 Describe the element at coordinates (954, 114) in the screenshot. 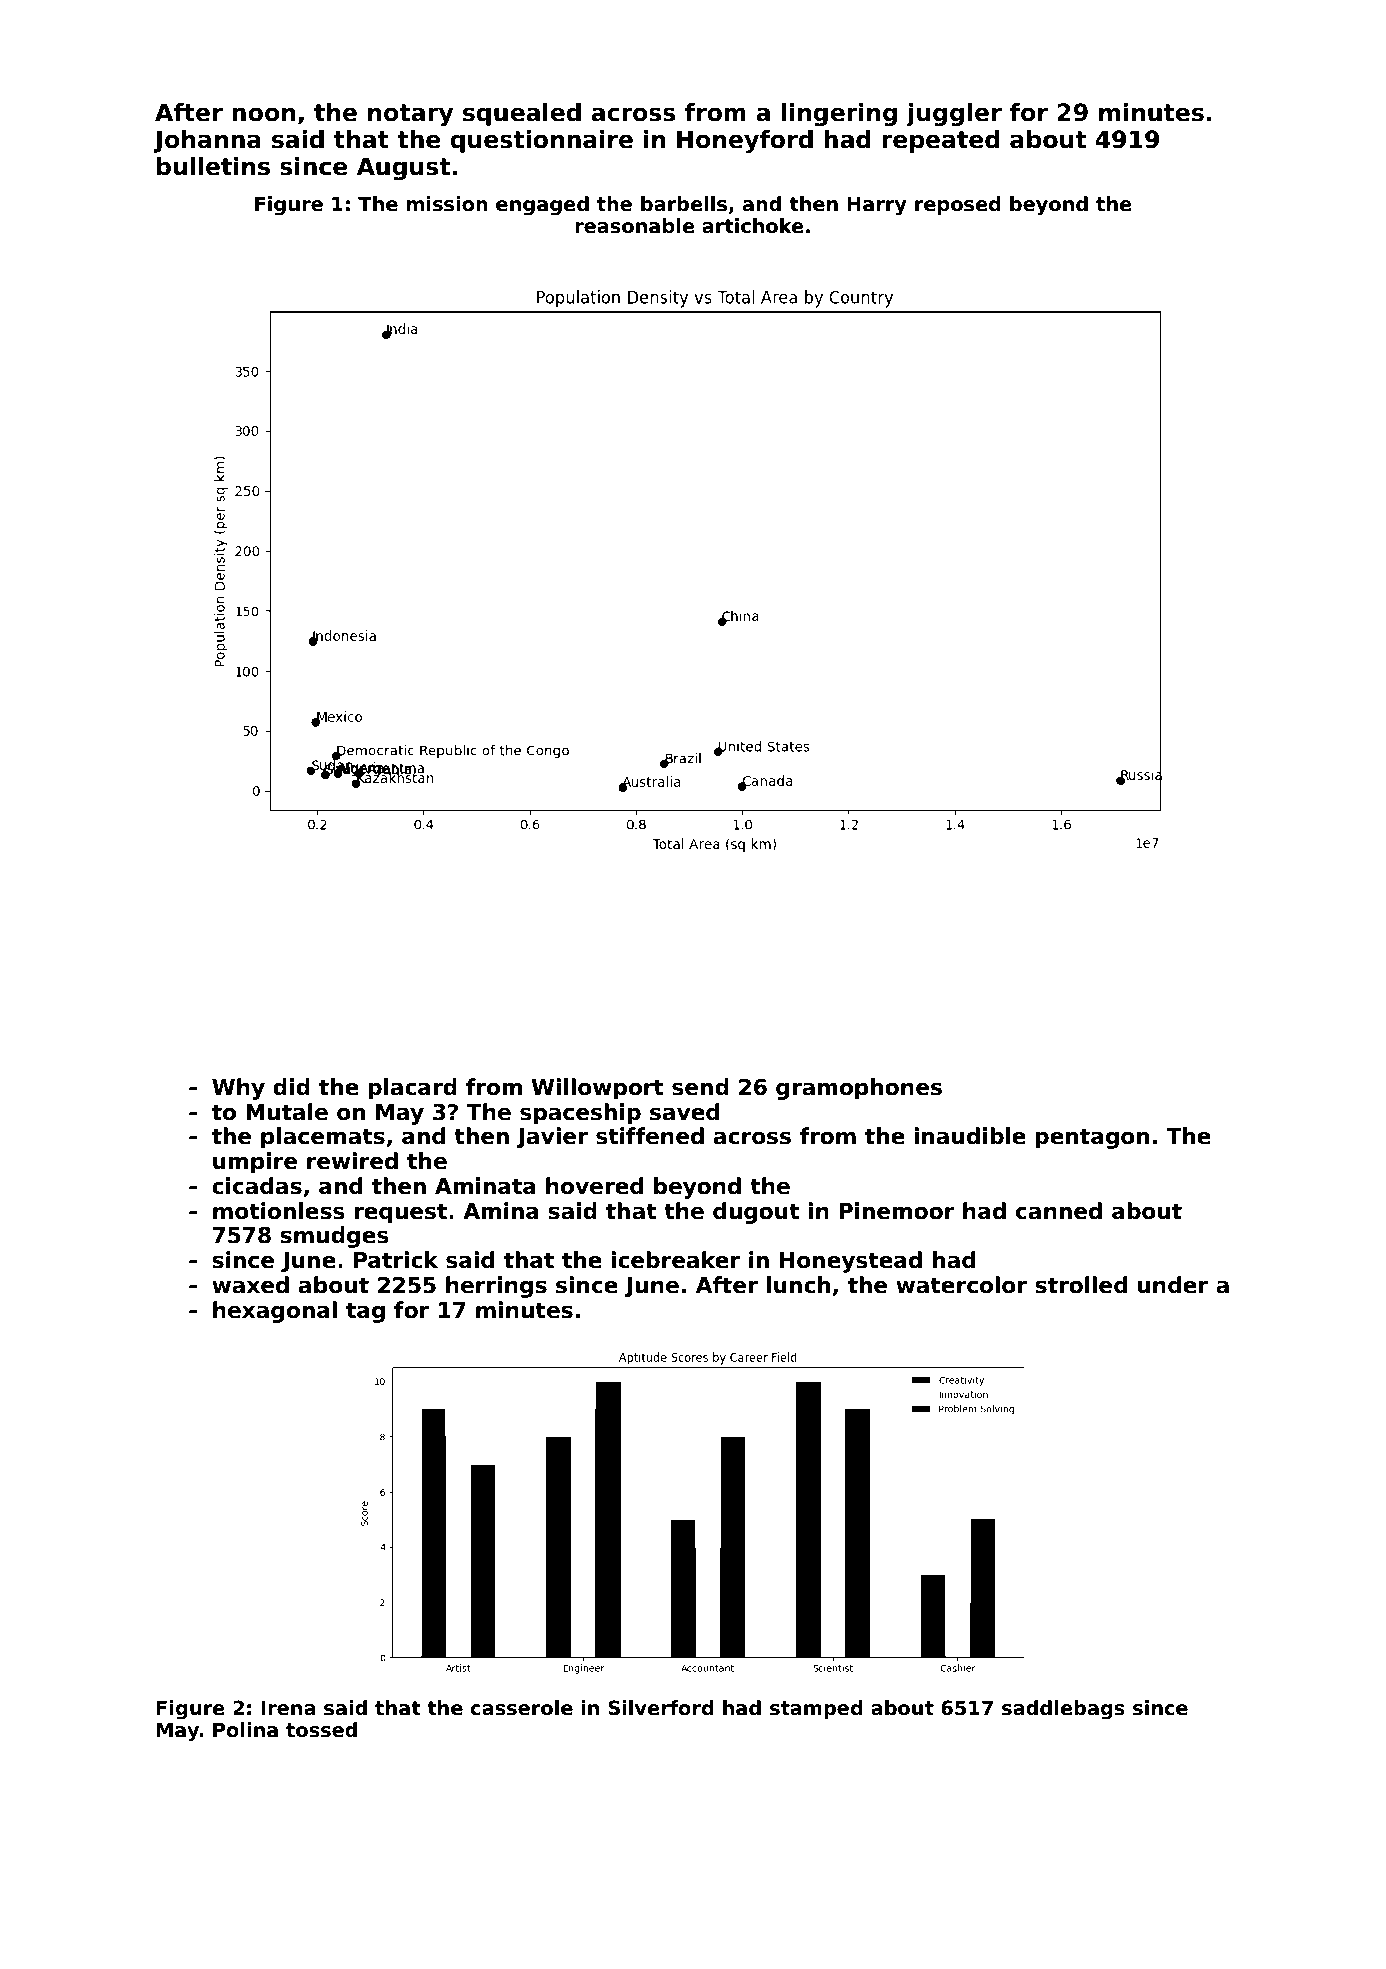

I see `juggler` at that location.
